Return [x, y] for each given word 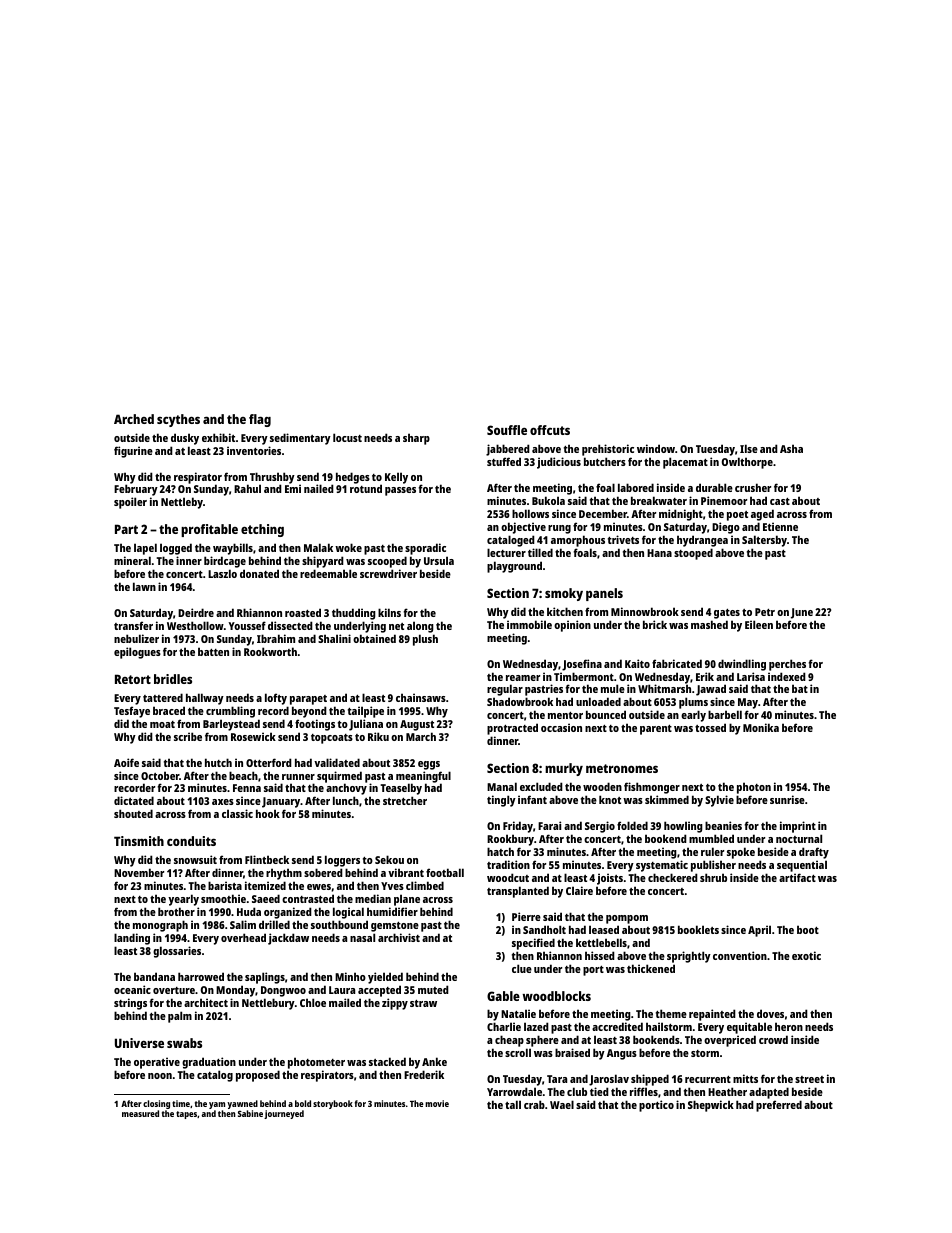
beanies [723, 825]
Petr [765, 612]
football [445, 872]
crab [534, 1104]
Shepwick [711, 1106]
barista [225, 885]
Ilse [749, 448]
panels [604, 594]
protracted [512, 729]
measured [140, 1113]
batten [213, 651]
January [281, 803]
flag [260, 420]
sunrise [787, 799]
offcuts [550, 430]
